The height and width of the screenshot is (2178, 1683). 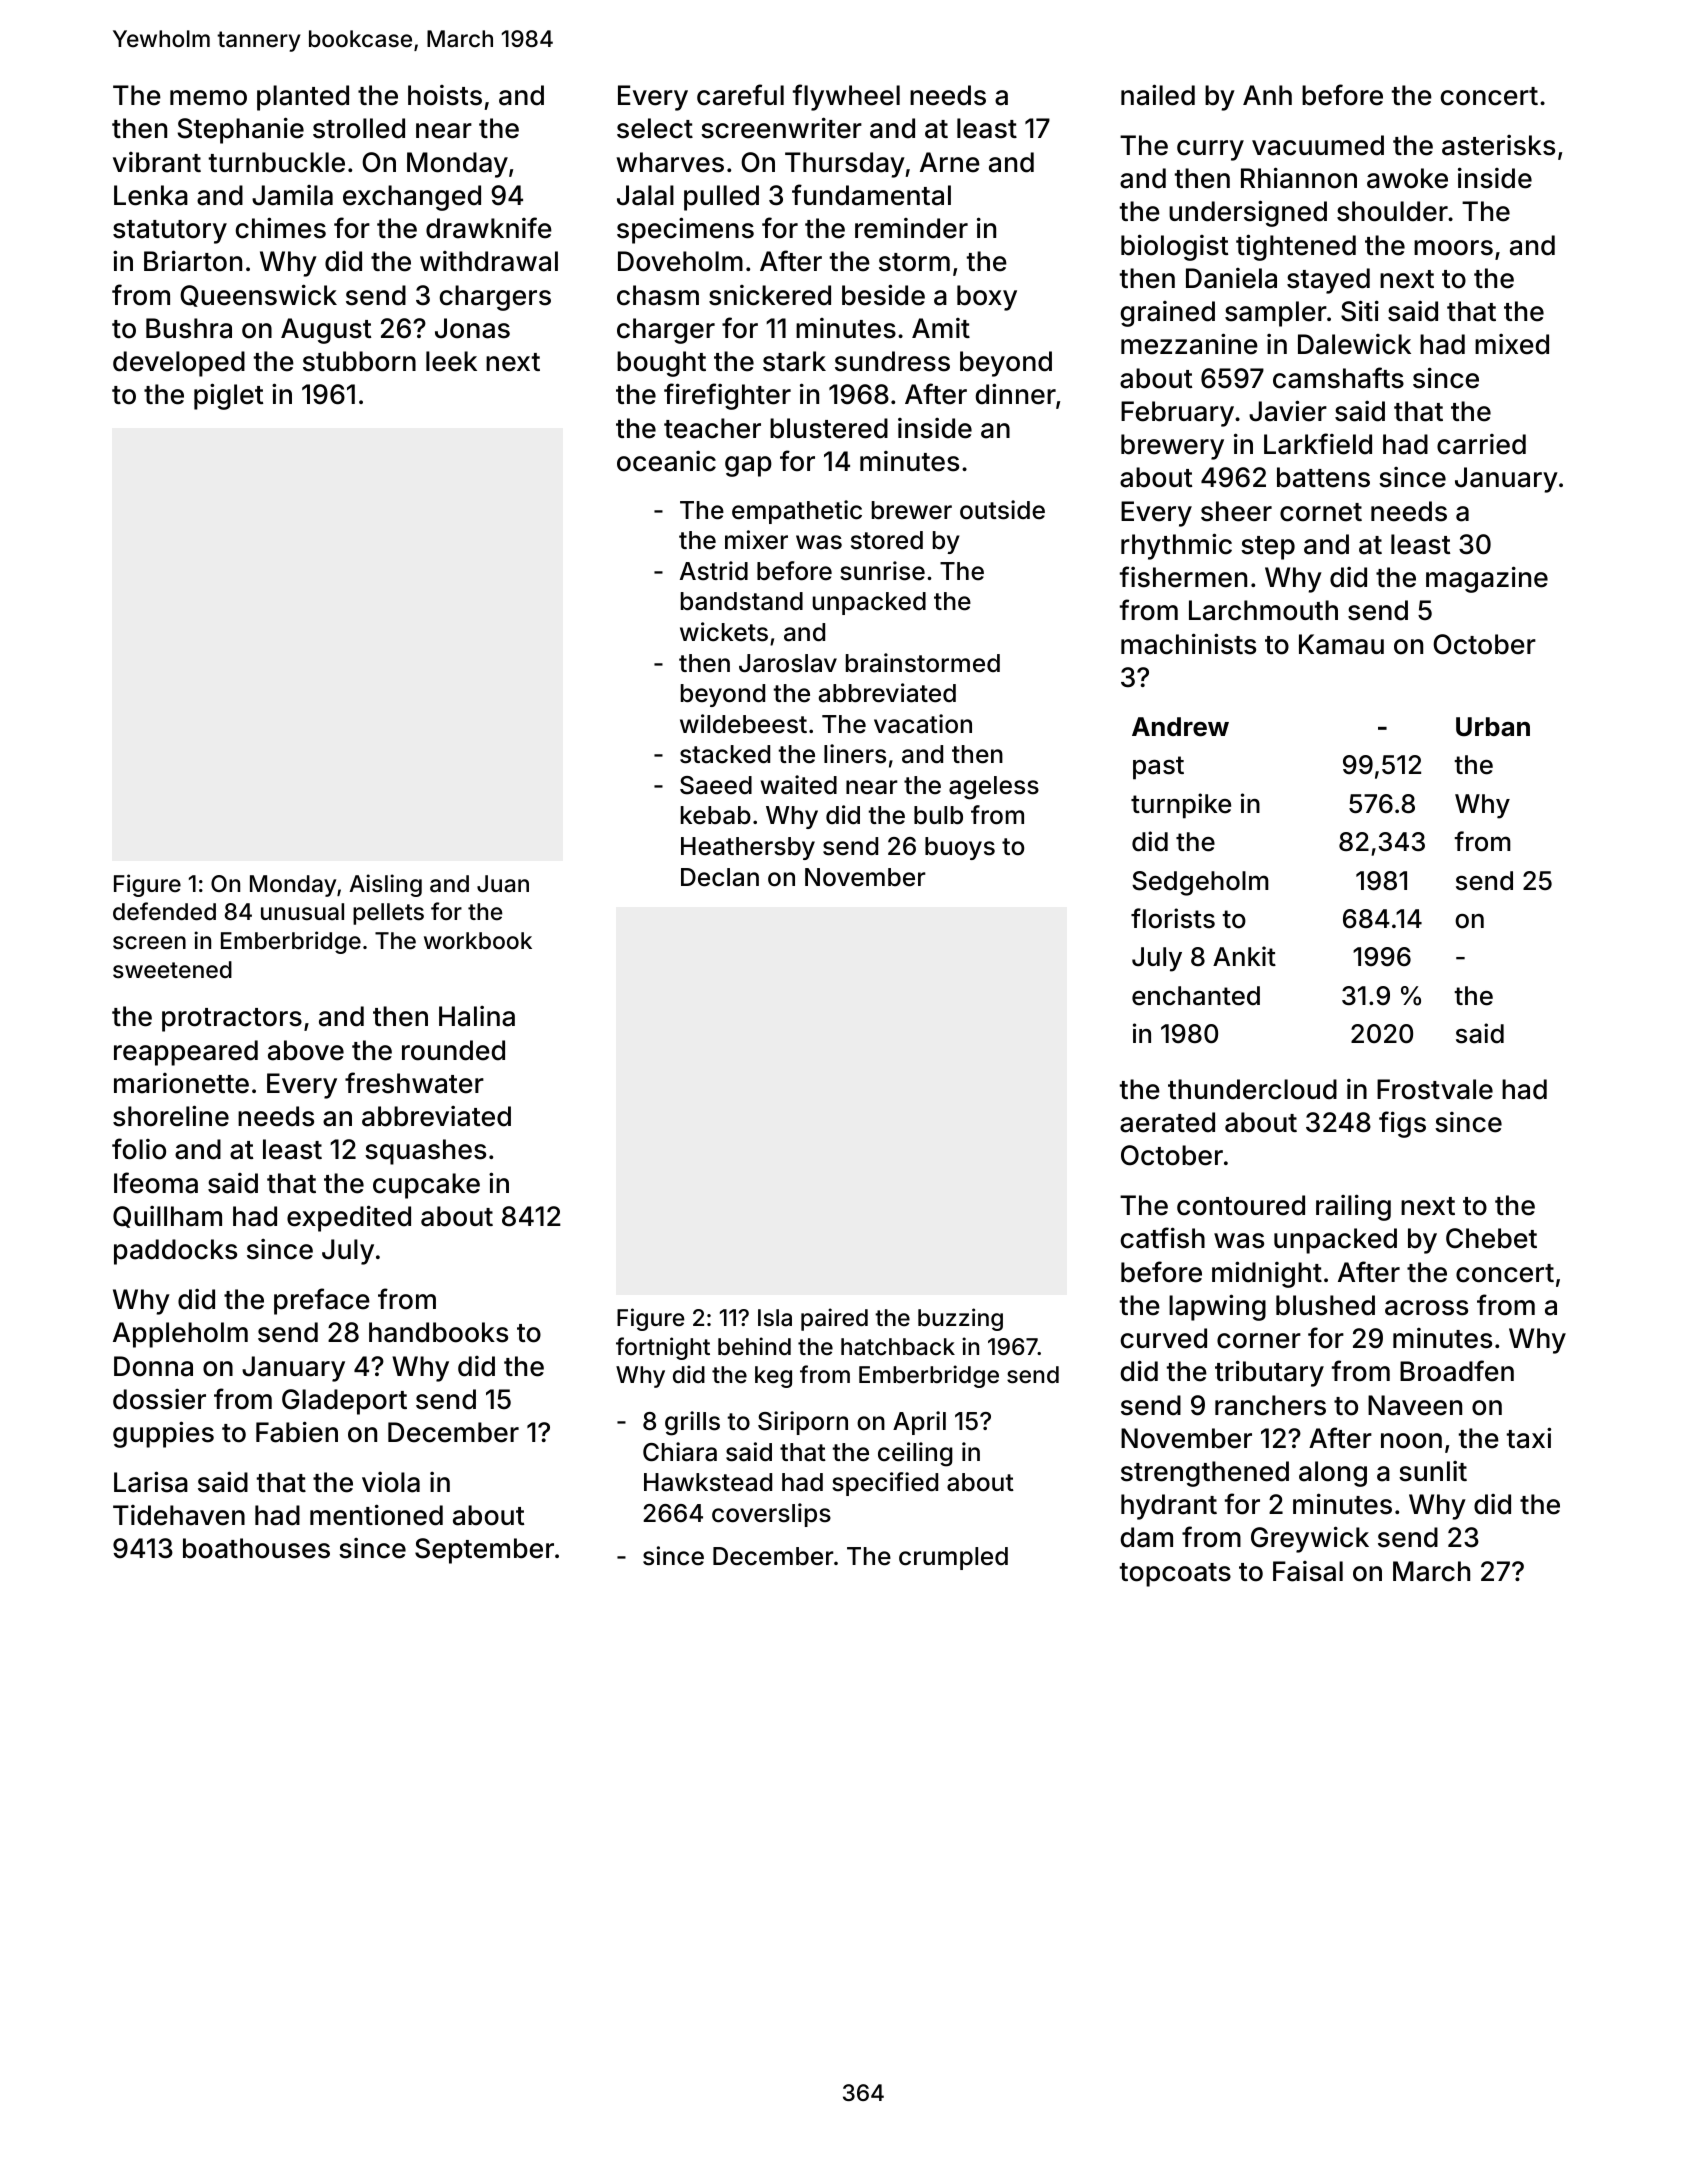 I want to click on Fabien, so click(x=297, y=1432).
